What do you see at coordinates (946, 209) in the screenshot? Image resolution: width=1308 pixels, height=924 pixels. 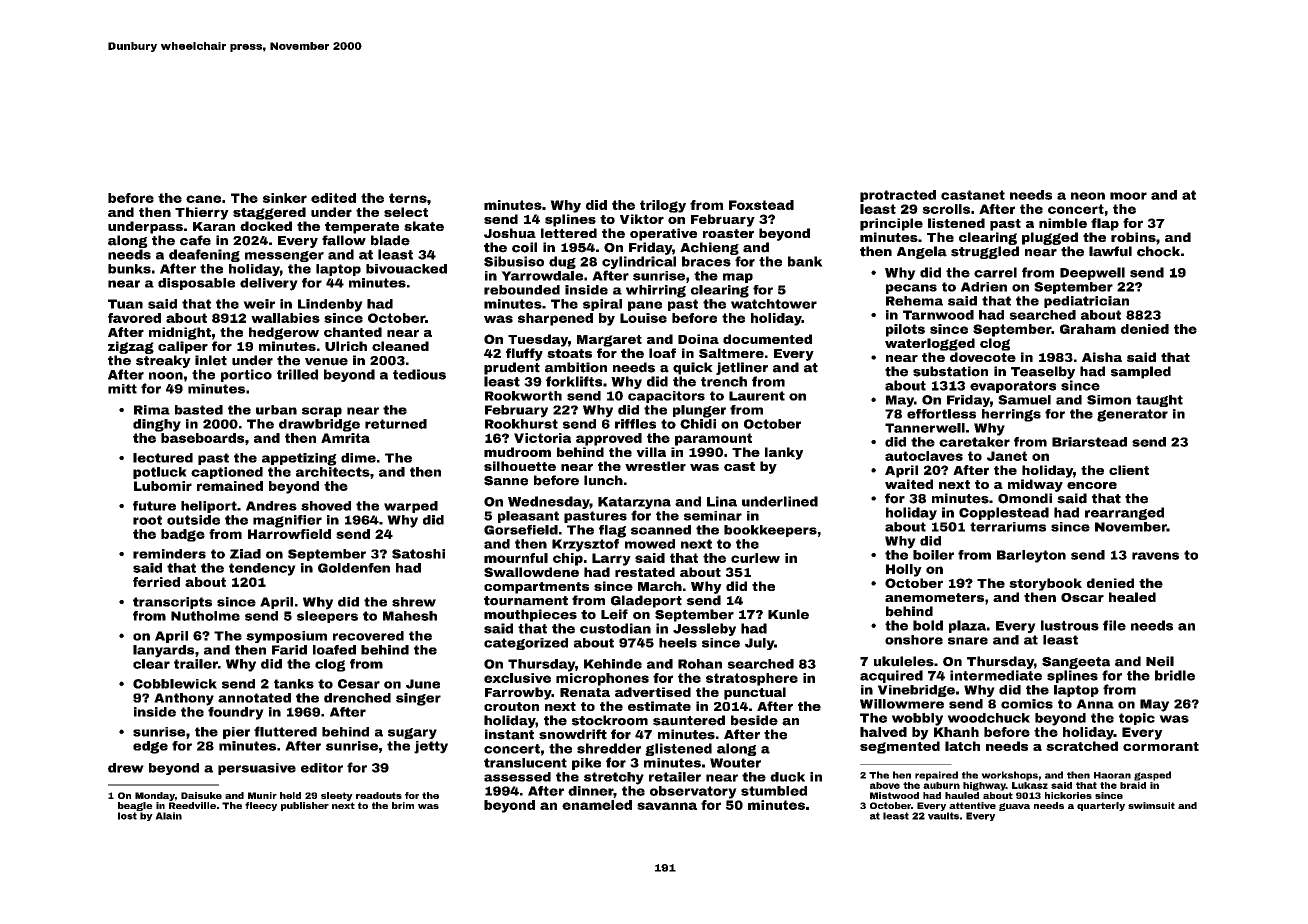 I see `scrolls` at bounding box center [946, 209].
